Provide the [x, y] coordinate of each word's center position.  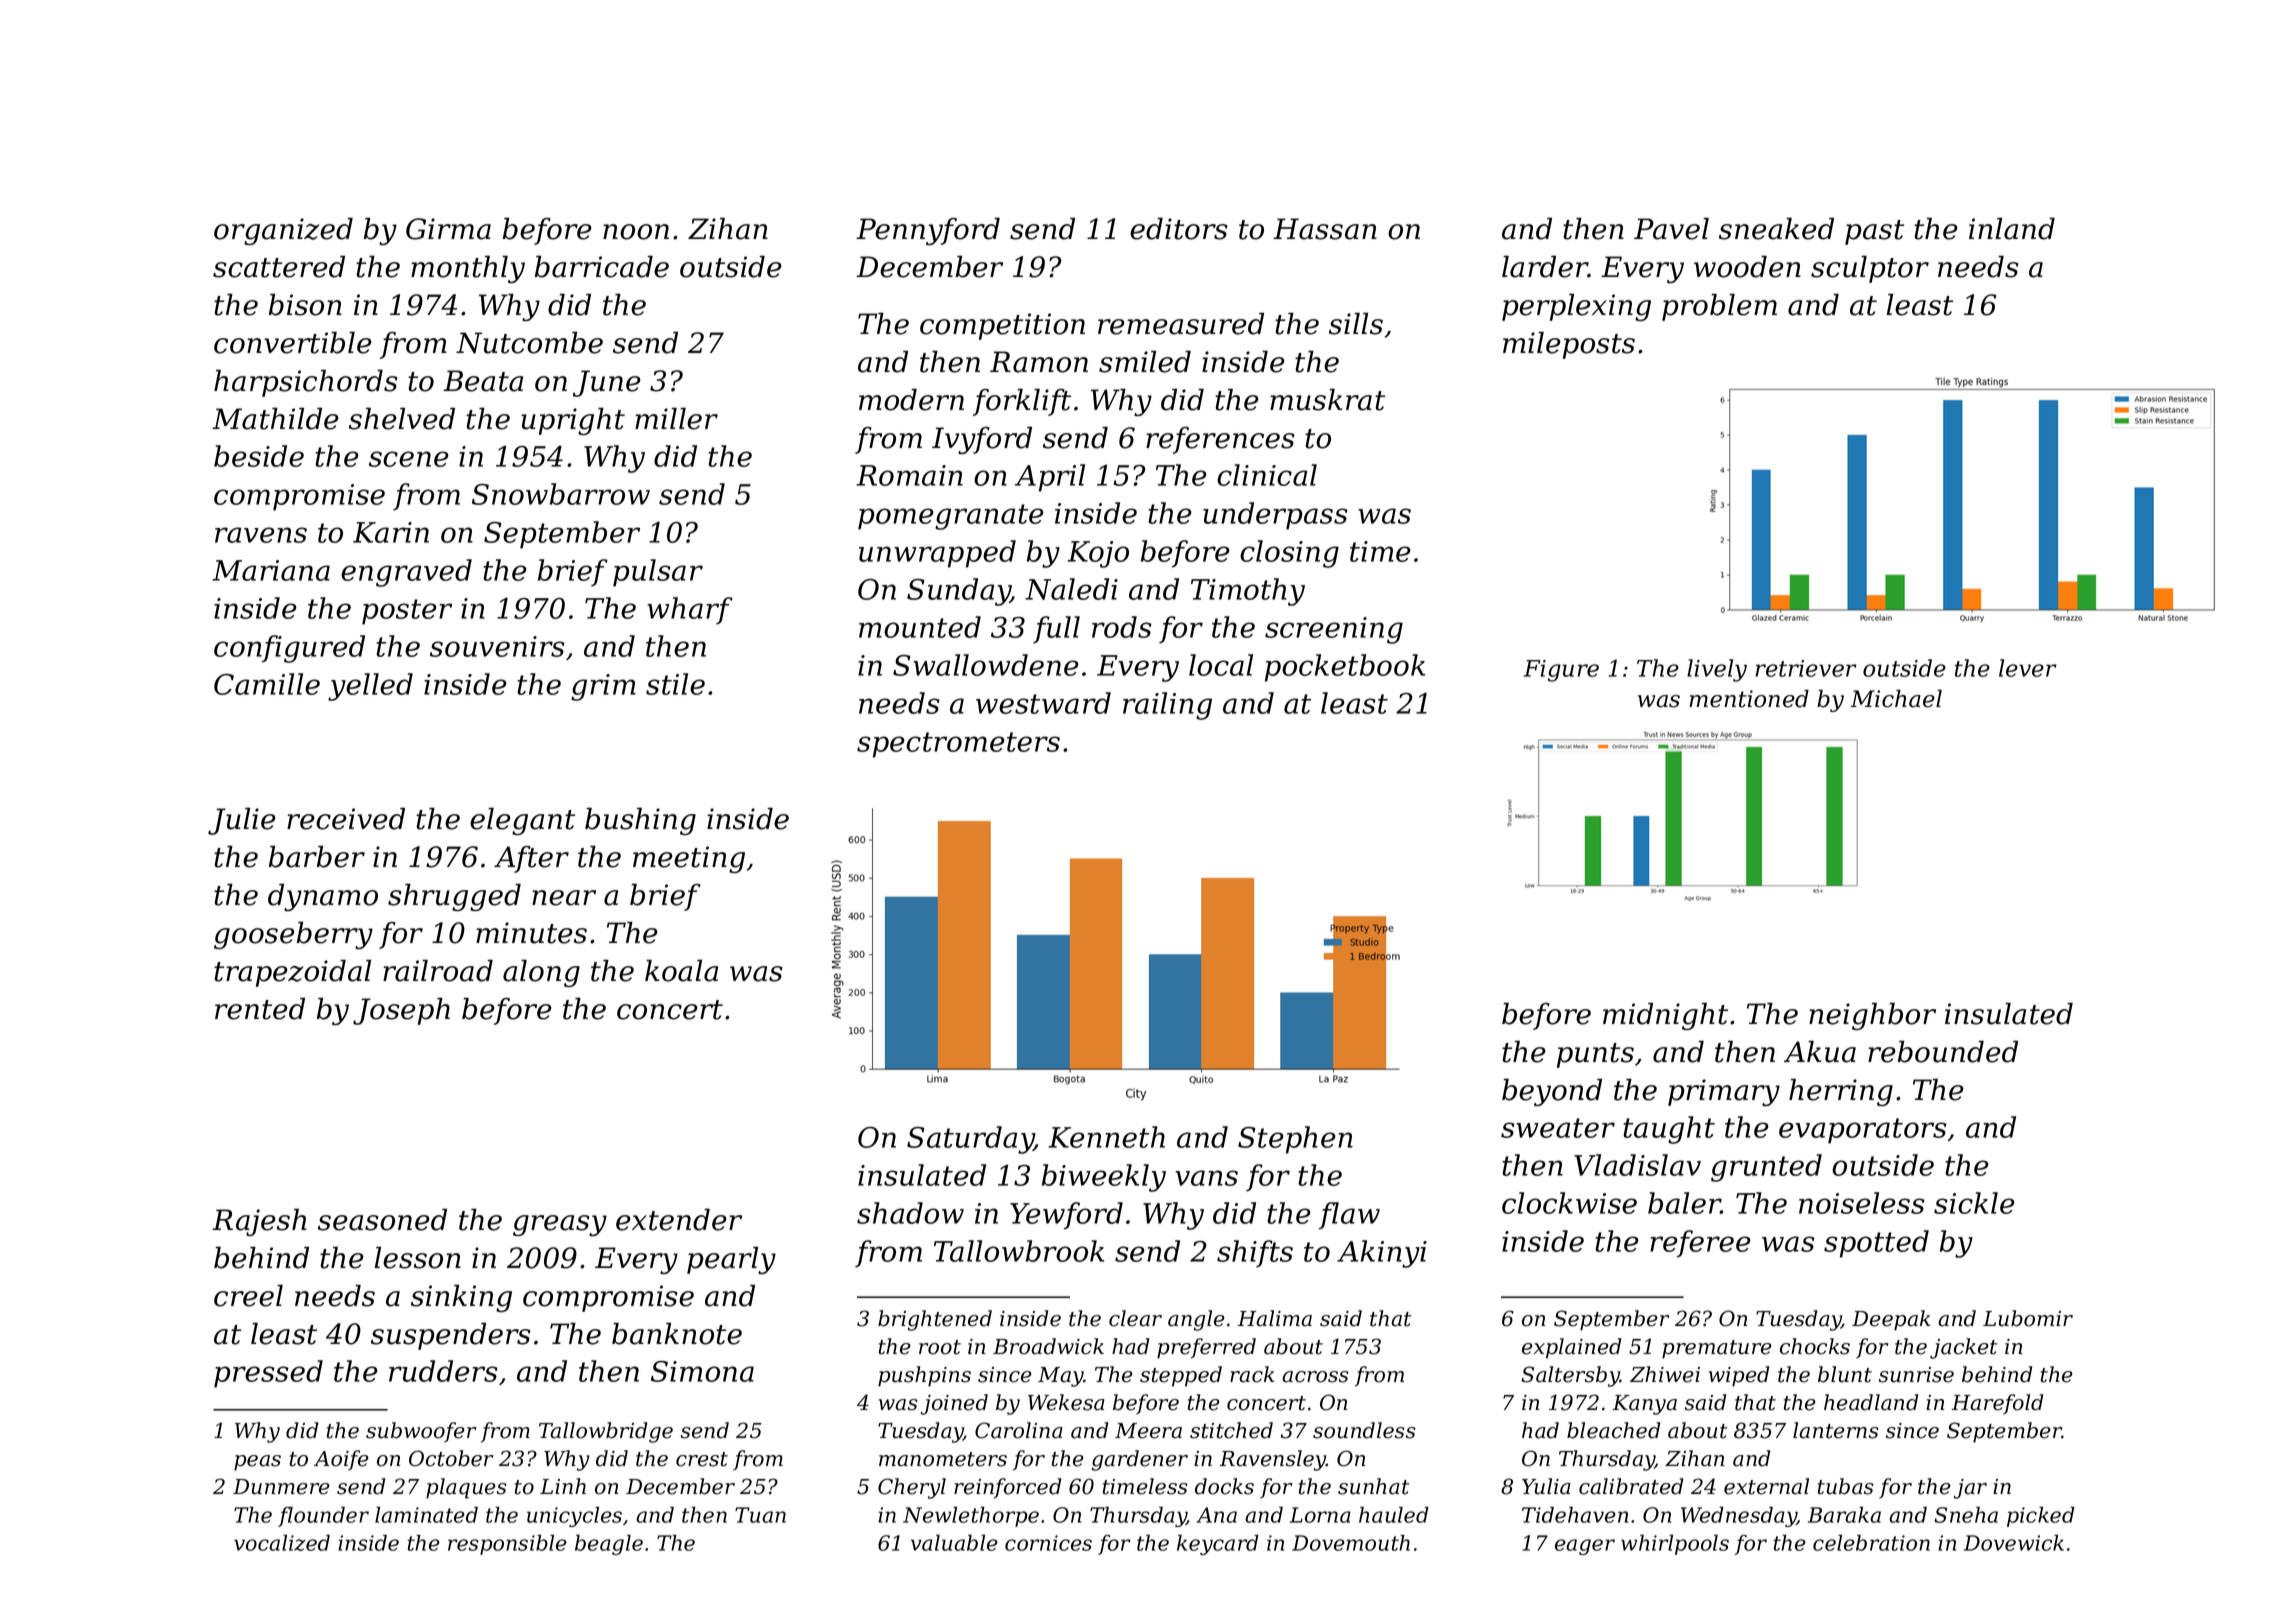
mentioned [1749, 699]
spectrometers [958, 745]
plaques [466, 1488]
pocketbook [1345, 668]
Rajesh [259, 1222]
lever [2028, 668]
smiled [1145, 362]
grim [603, 687]
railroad [438, 971]
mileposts [1569, 345]
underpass [1275, 516]
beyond [1552, 1092]
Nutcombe [529, 343]
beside [259, 456]
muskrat [1327, 400]
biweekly [1104, 1178]
